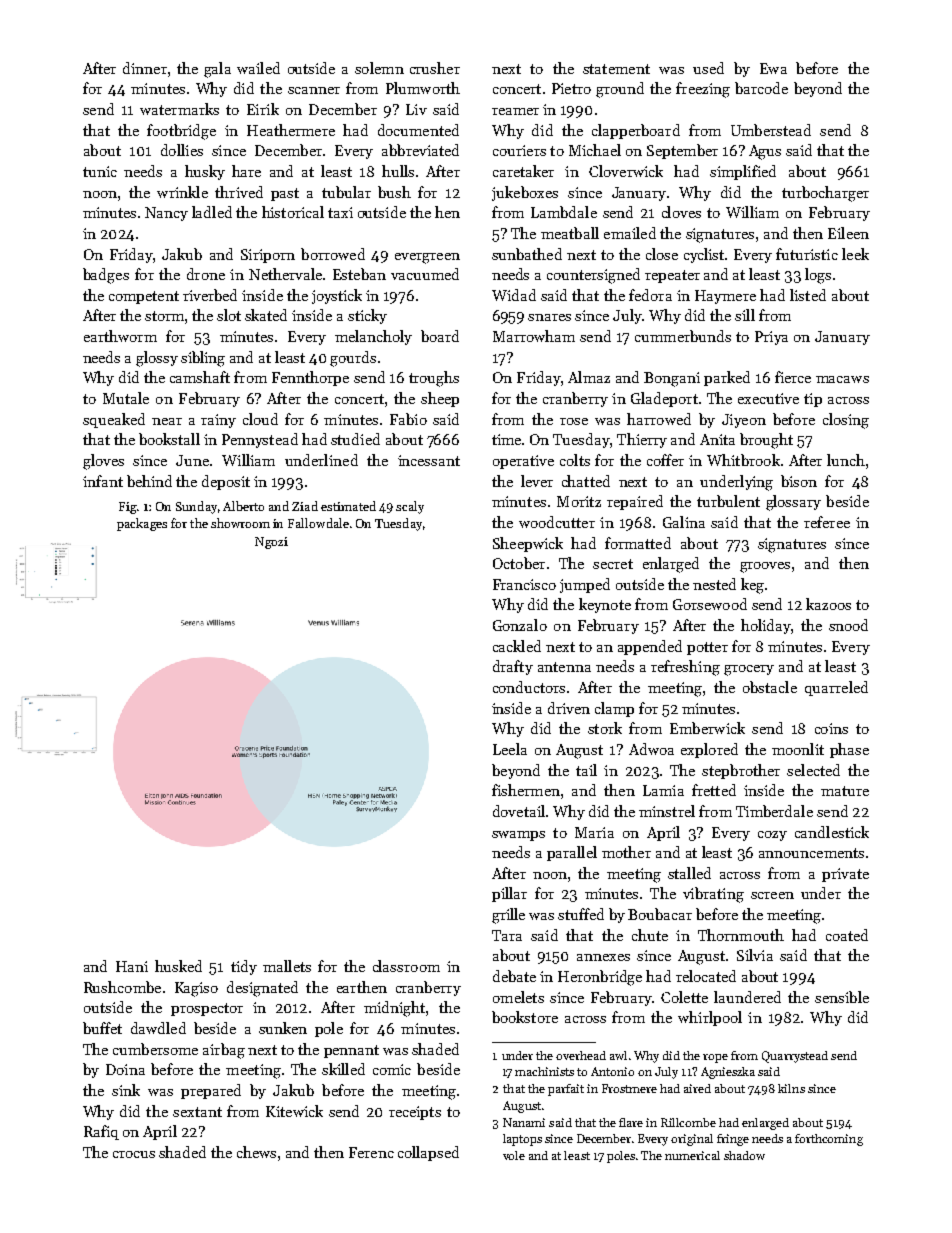 The height and width of the screenshot is (1233, 952). I want to click on Leela, so click(510, 749).
